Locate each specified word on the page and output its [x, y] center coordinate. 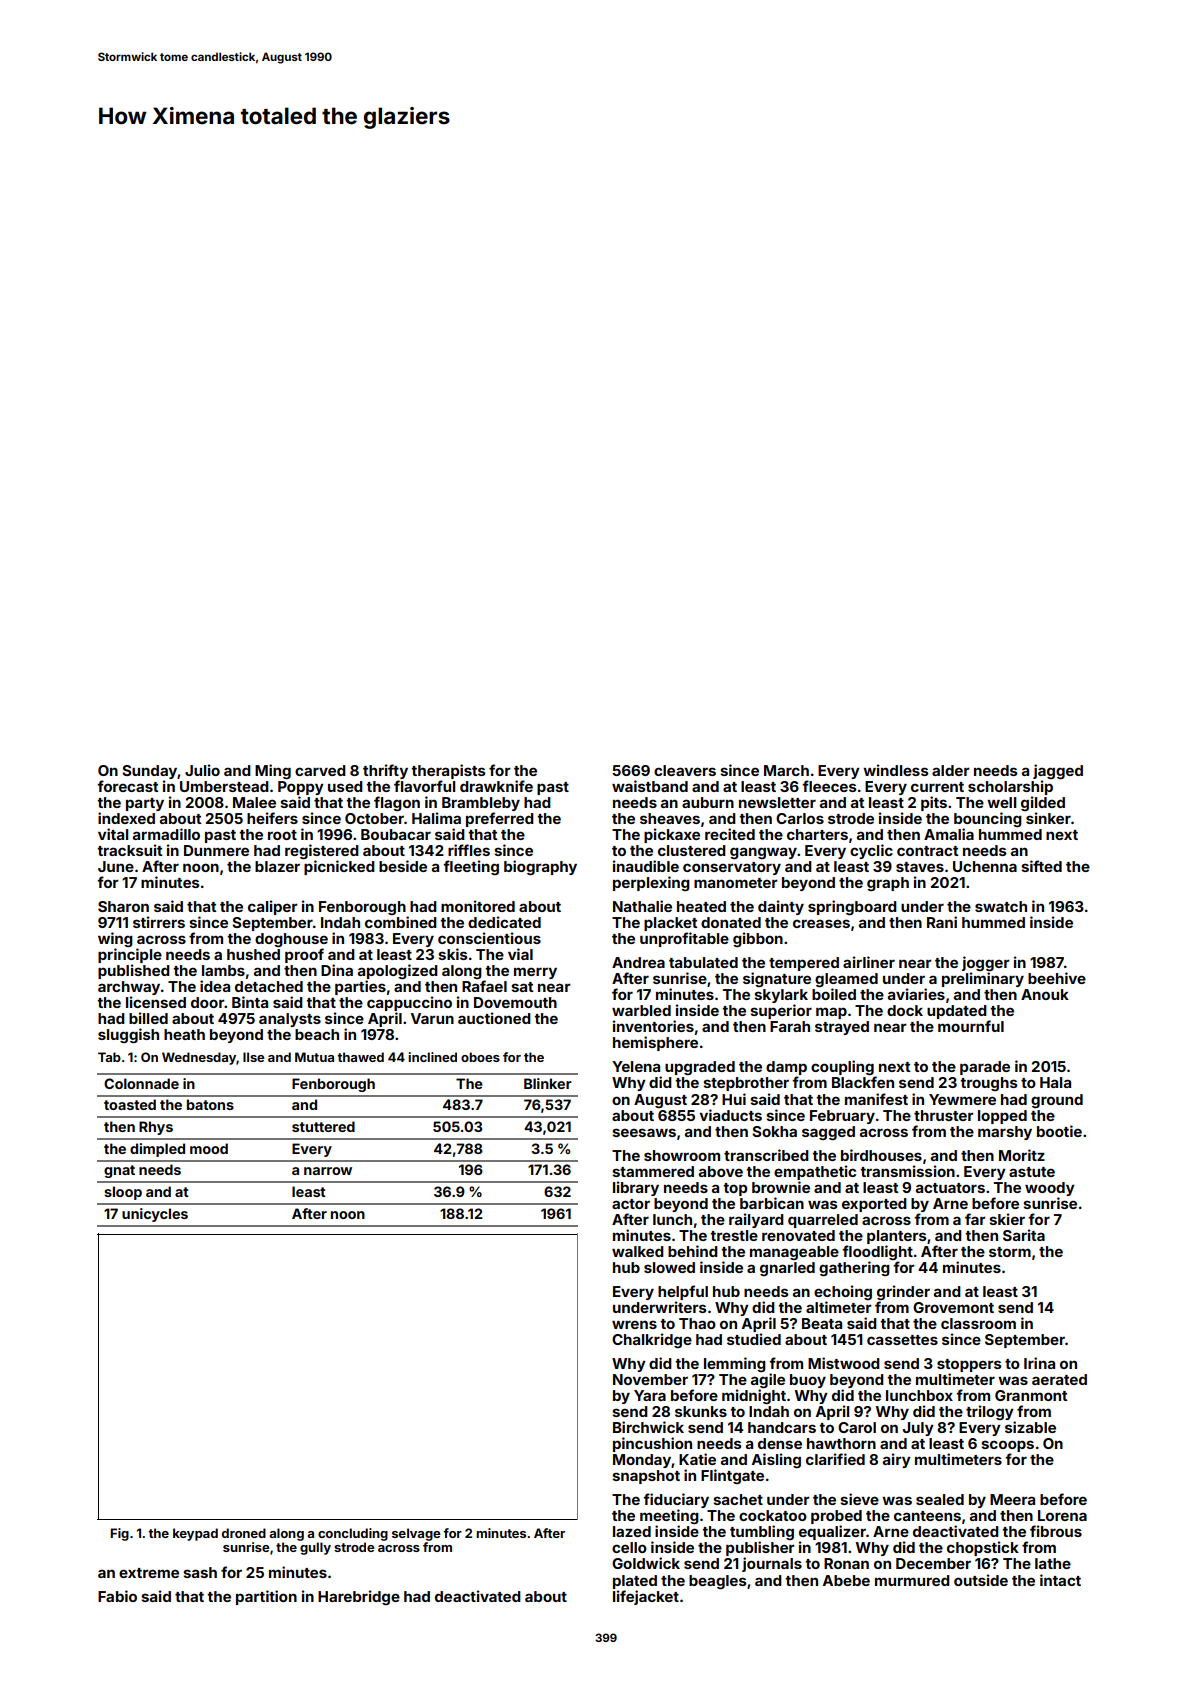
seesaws [644, 1132]
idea [215, 986]
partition [266, 1597]
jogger [986, 963]
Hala [1055, 1082]
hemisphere [655, 1043]
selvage [416, 1534]
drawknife [496, 786]
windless [895, 770]
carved [320, 770]
